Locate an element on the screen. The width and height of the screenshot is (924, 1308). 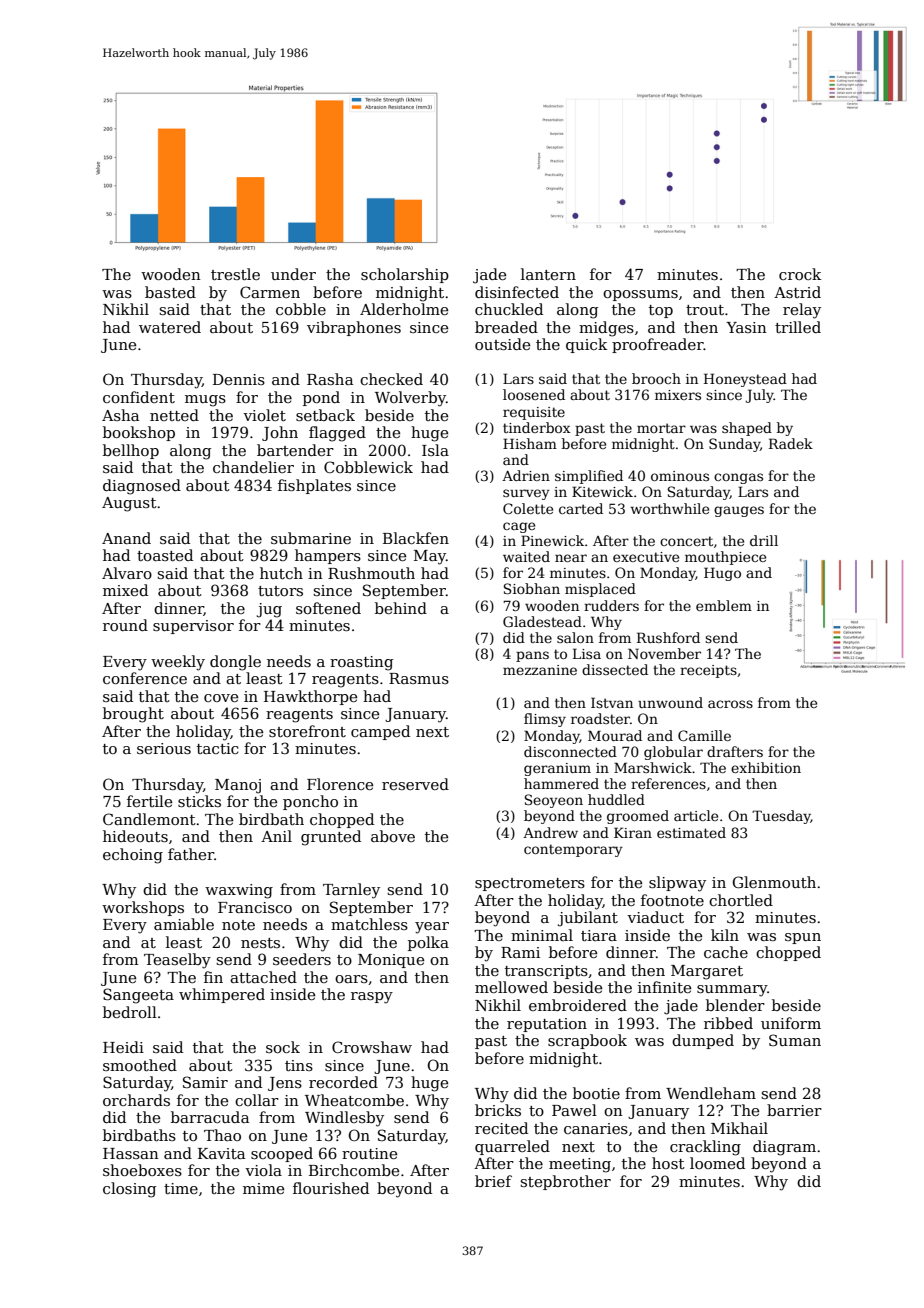
year is located at coordinates (432, 928).
